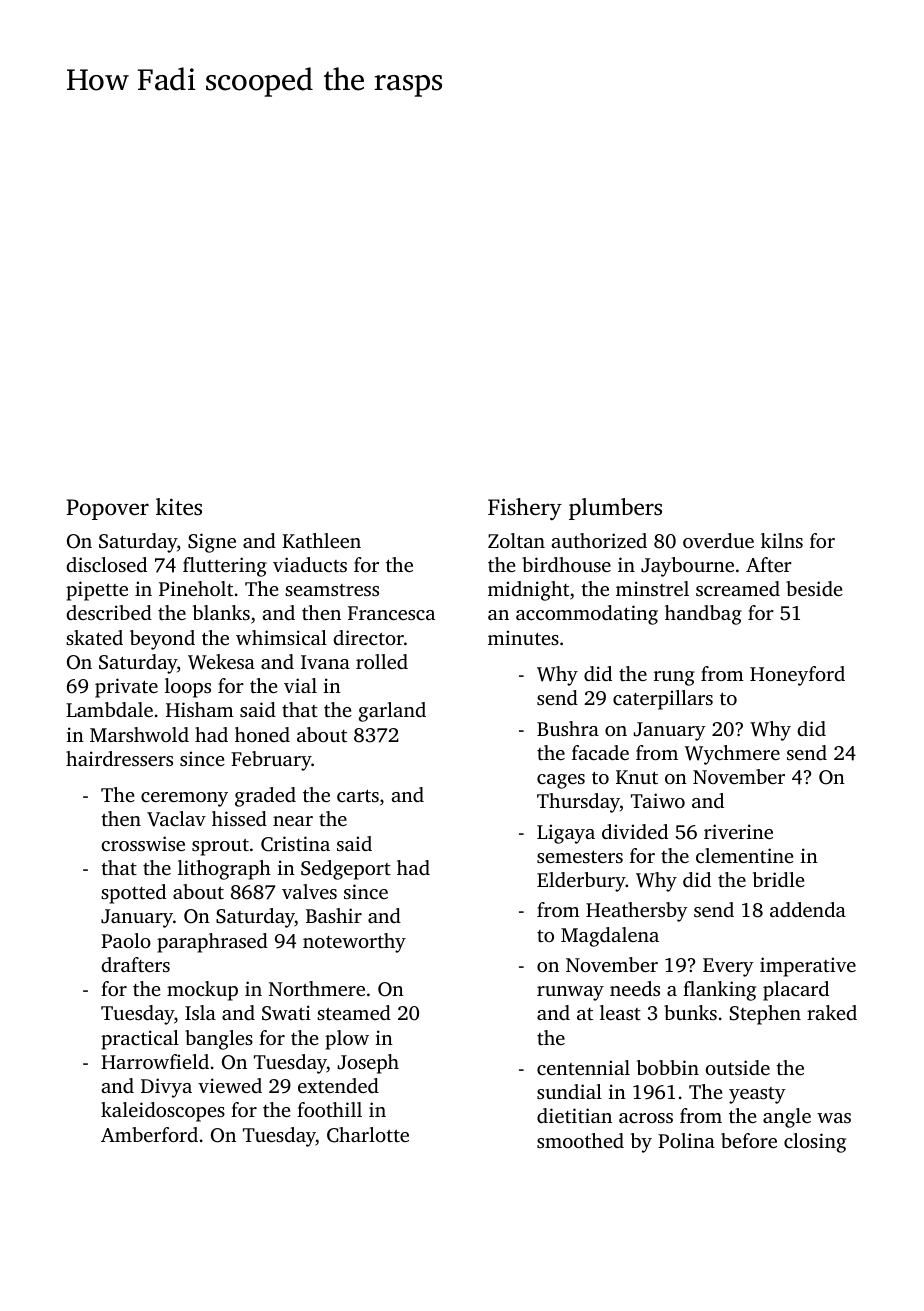  I want to click on addenda, so click(808, 909).
